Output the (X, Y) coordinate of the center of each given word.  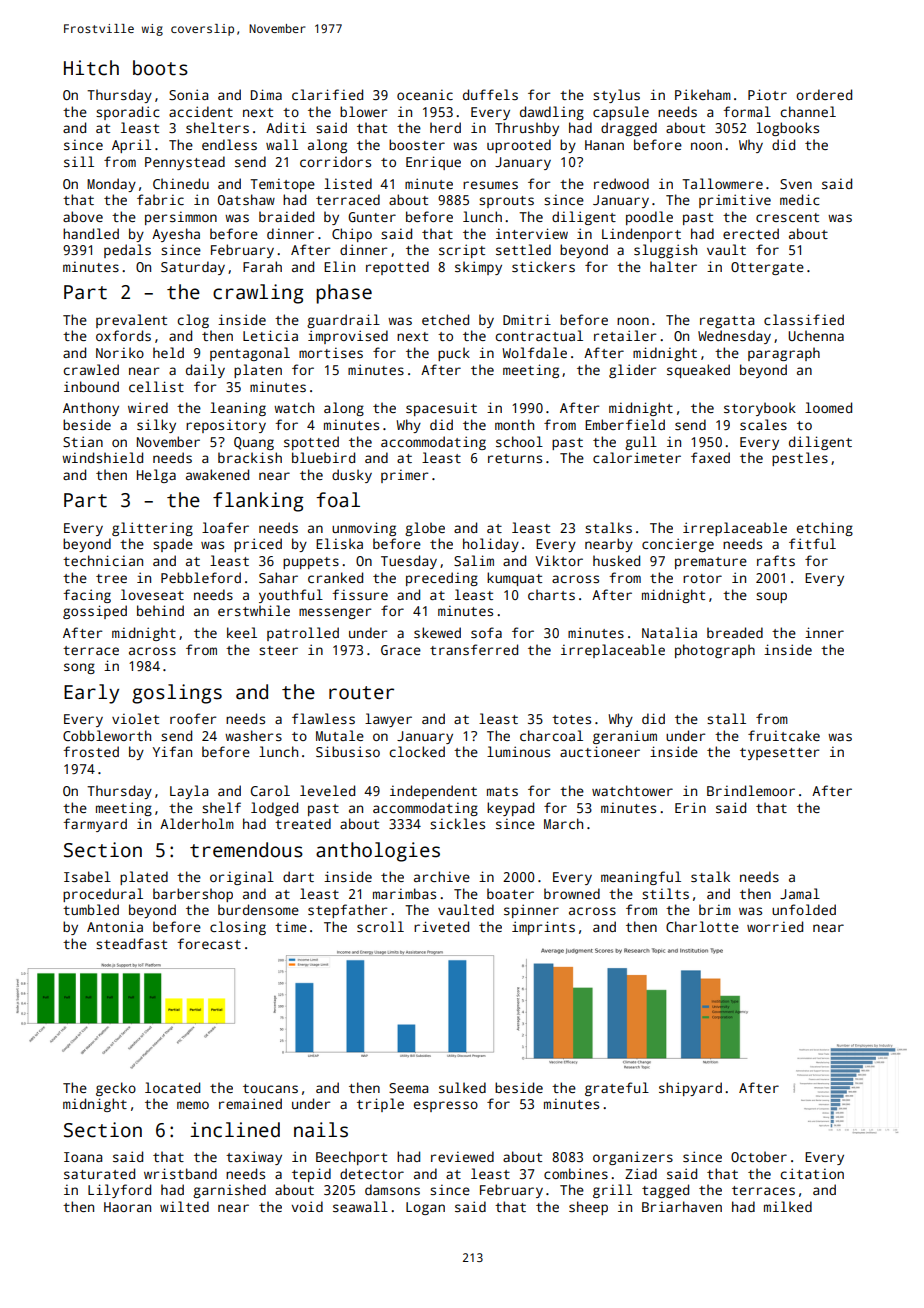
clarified (327, 94)
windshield (102, 457)
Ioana (83, 1157)
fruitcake (784, 735)
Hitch (91, 68)
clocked (417, 751)
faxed (710, 457)
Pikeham (703, 94)
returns (515, 458)
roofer (193, 718)
